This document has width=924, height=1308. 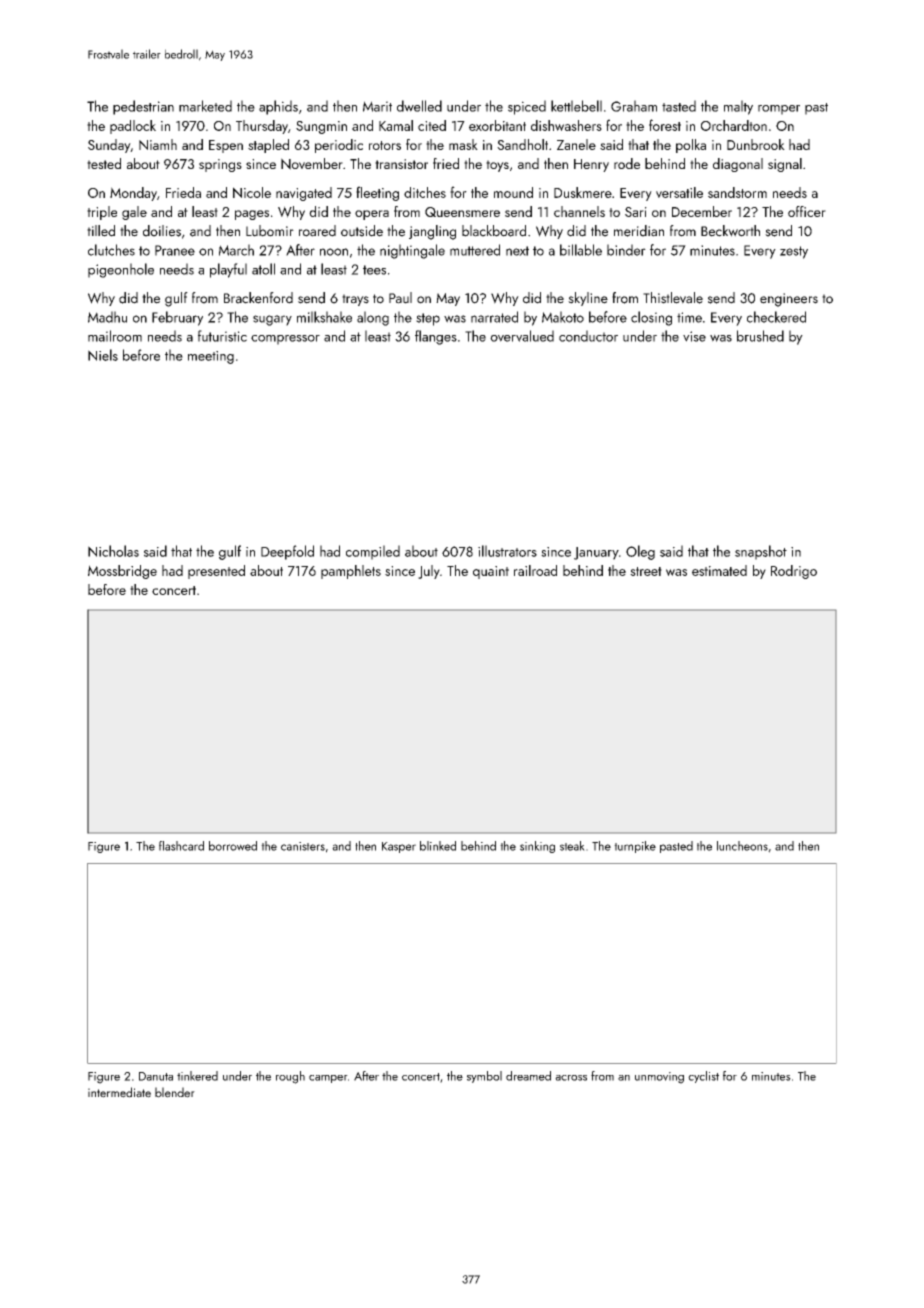 I want to click on brushed, so click(x=760, y=336).
